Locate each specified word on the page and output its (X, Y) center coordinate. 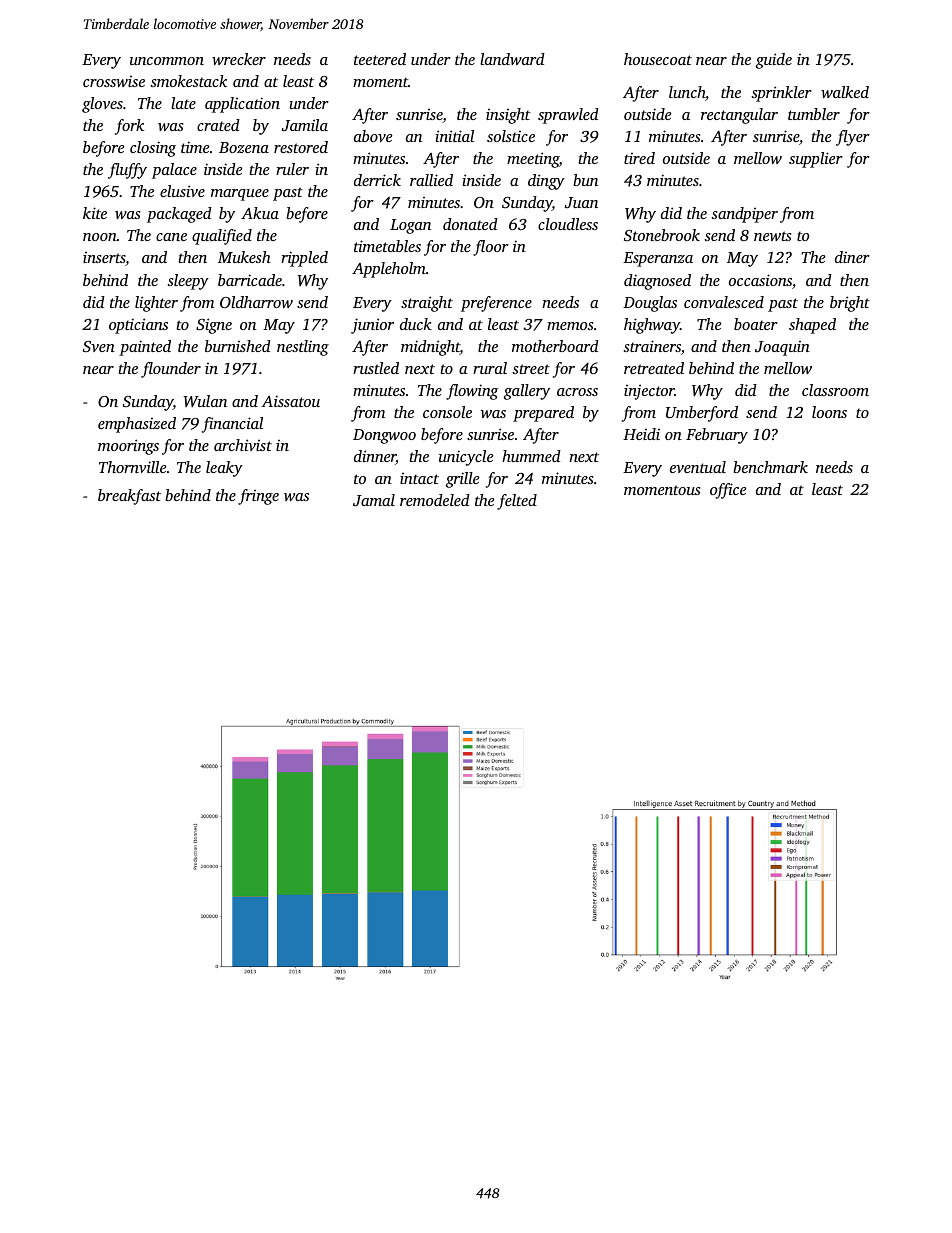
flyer (853, 138)
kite (95, 213)
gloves (102, 105)
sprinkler (781, 94)
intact (419, 478)
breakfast (129, 497)
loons (829, 412)
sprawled (568, 116)
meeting (533, 160)
